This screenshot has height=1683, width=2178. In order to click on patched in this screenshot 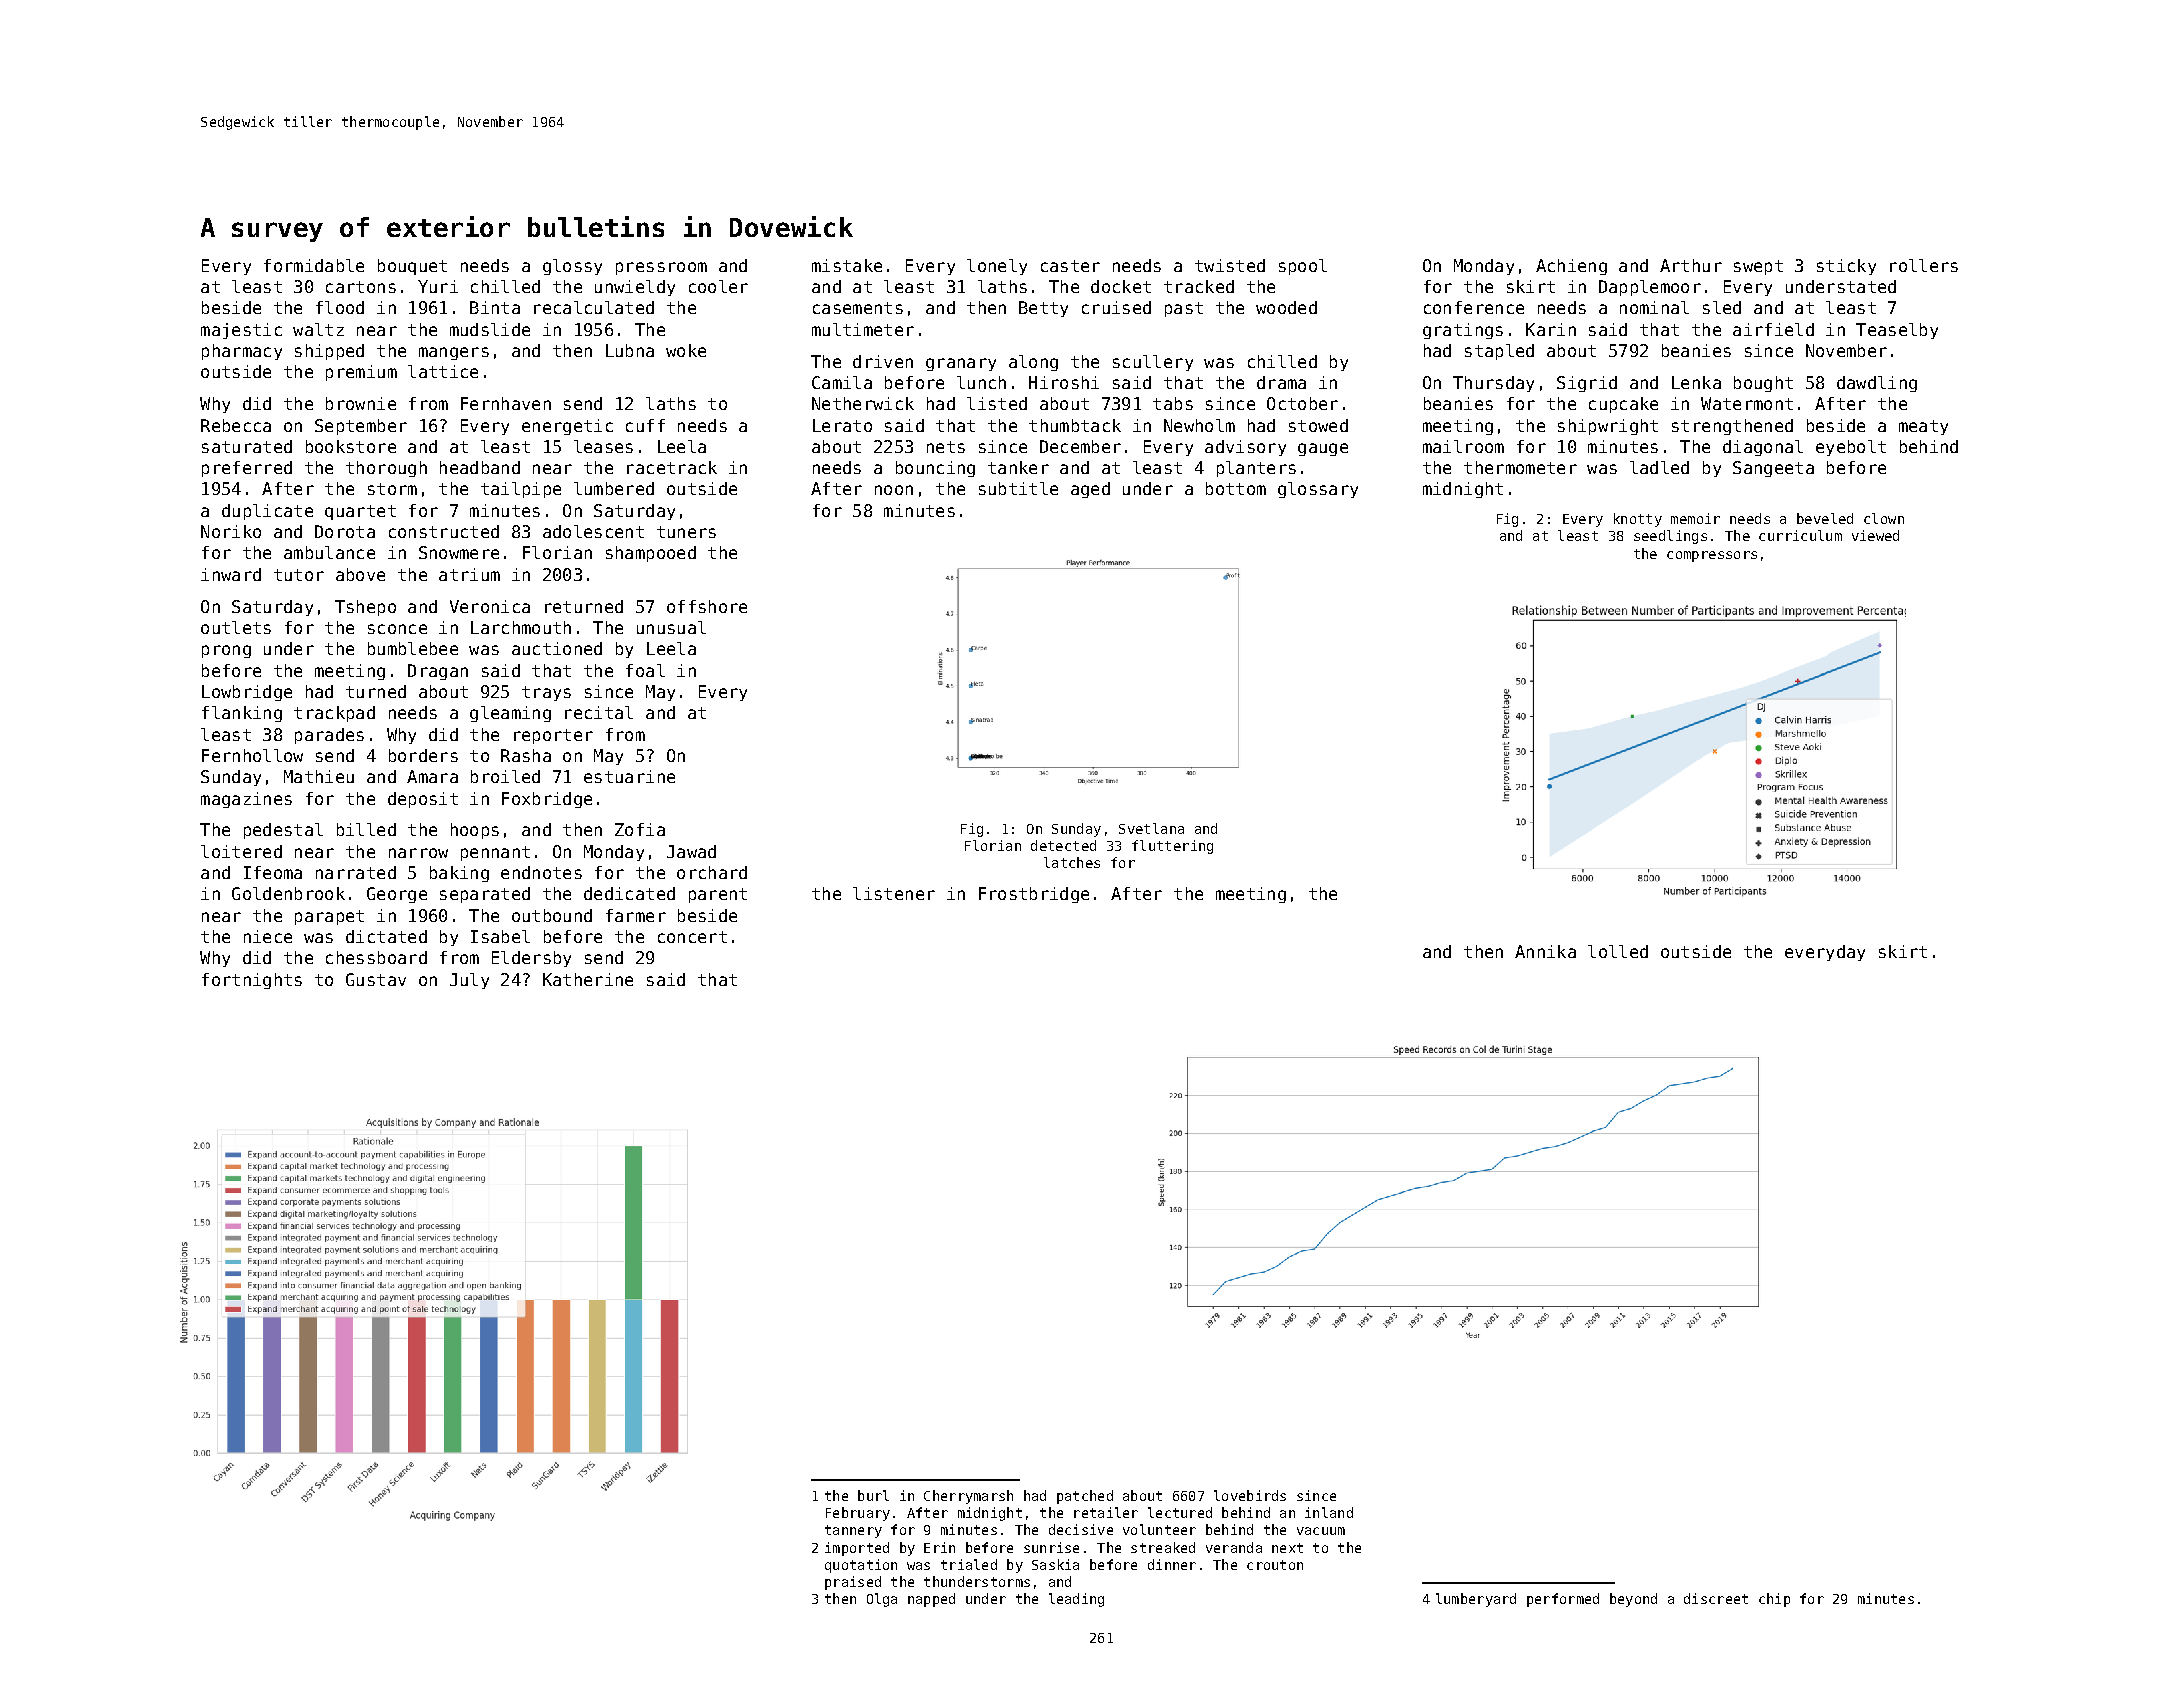, I will do `click(1085, 1497)`.
